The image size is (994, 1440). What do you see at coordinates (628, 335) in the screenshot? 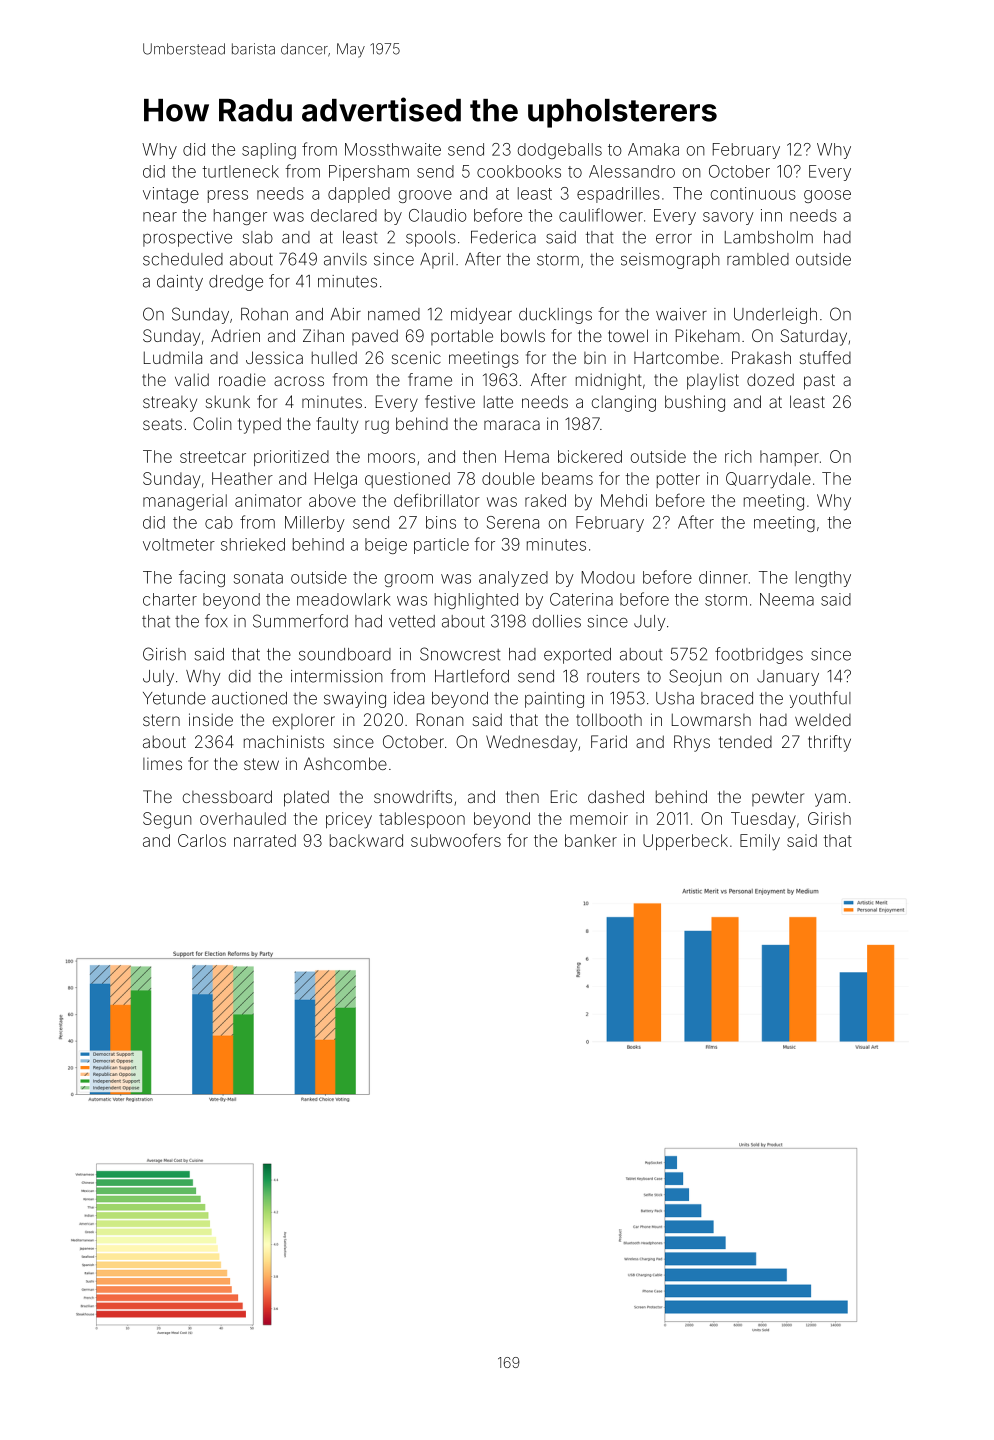
I see `towel` at bounding box center [628, 335].
